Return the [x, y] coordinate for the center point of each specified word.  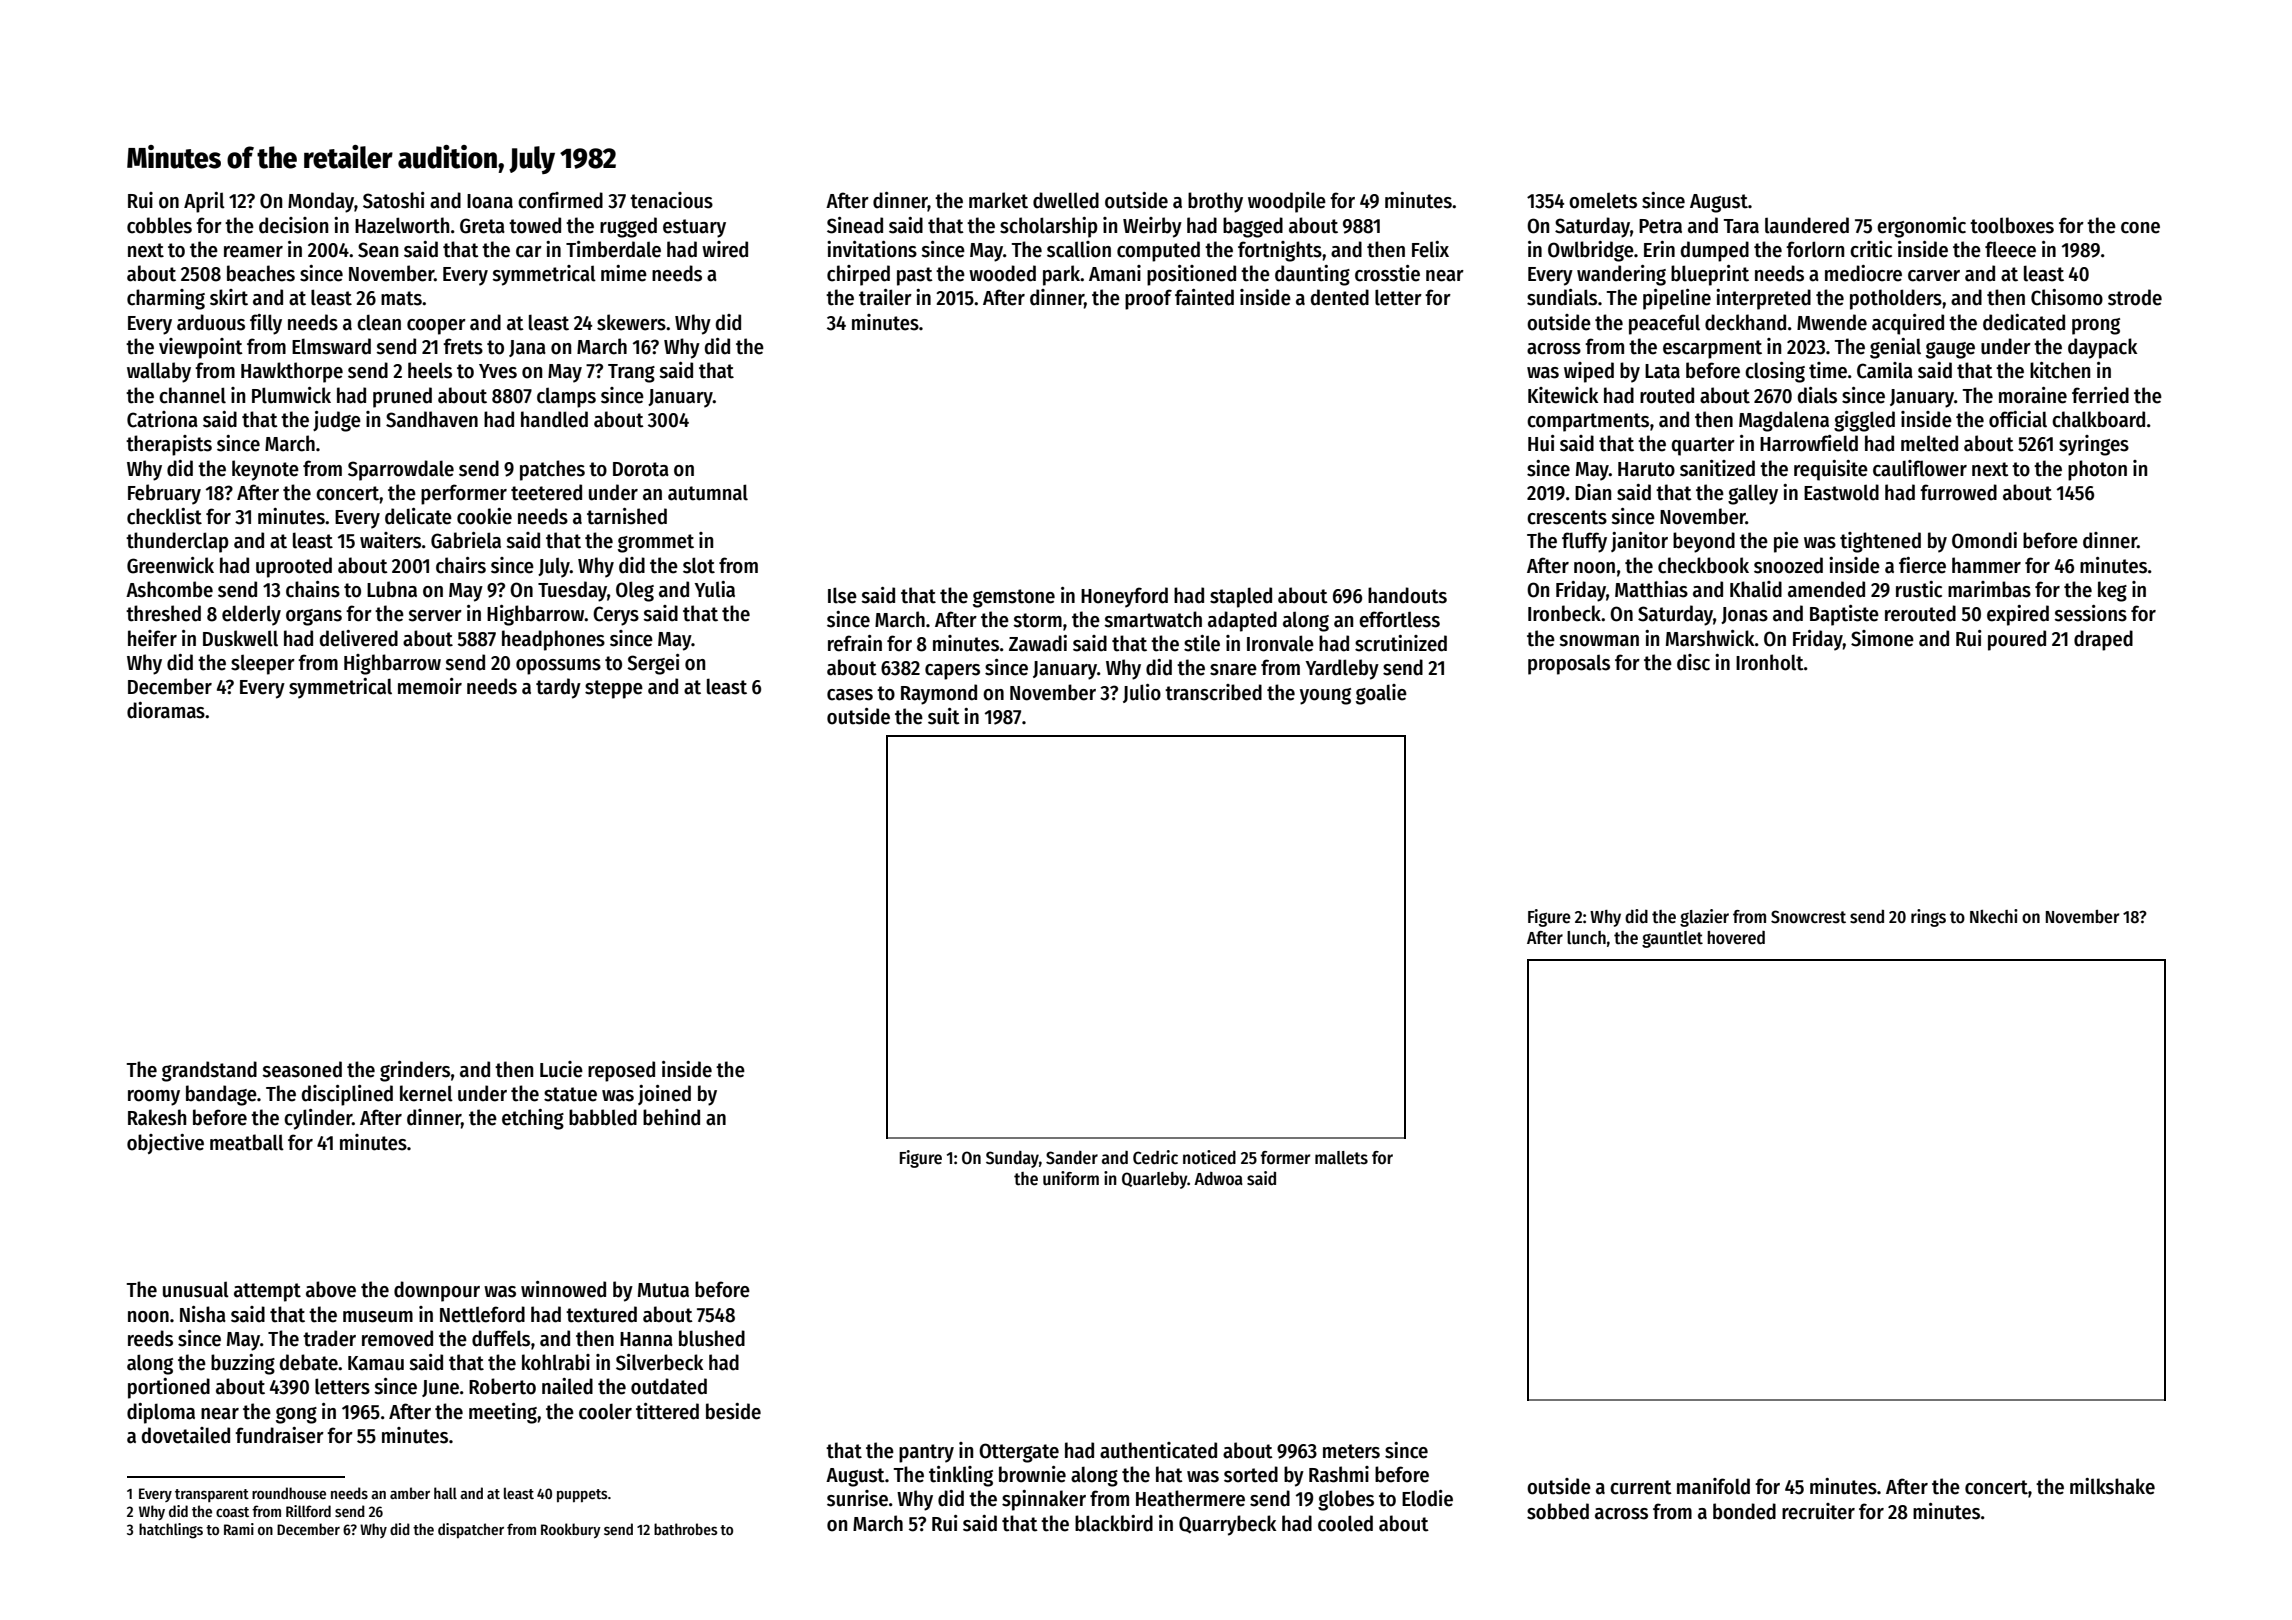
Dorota [641, 469]
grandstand [209, 1071]
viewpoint [201, 348]
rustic [1919, 589]
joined [664, 1095]
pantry [926, 1453]
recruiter [1818, 1511]
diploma [161, 1413]
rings [1928, 918]
